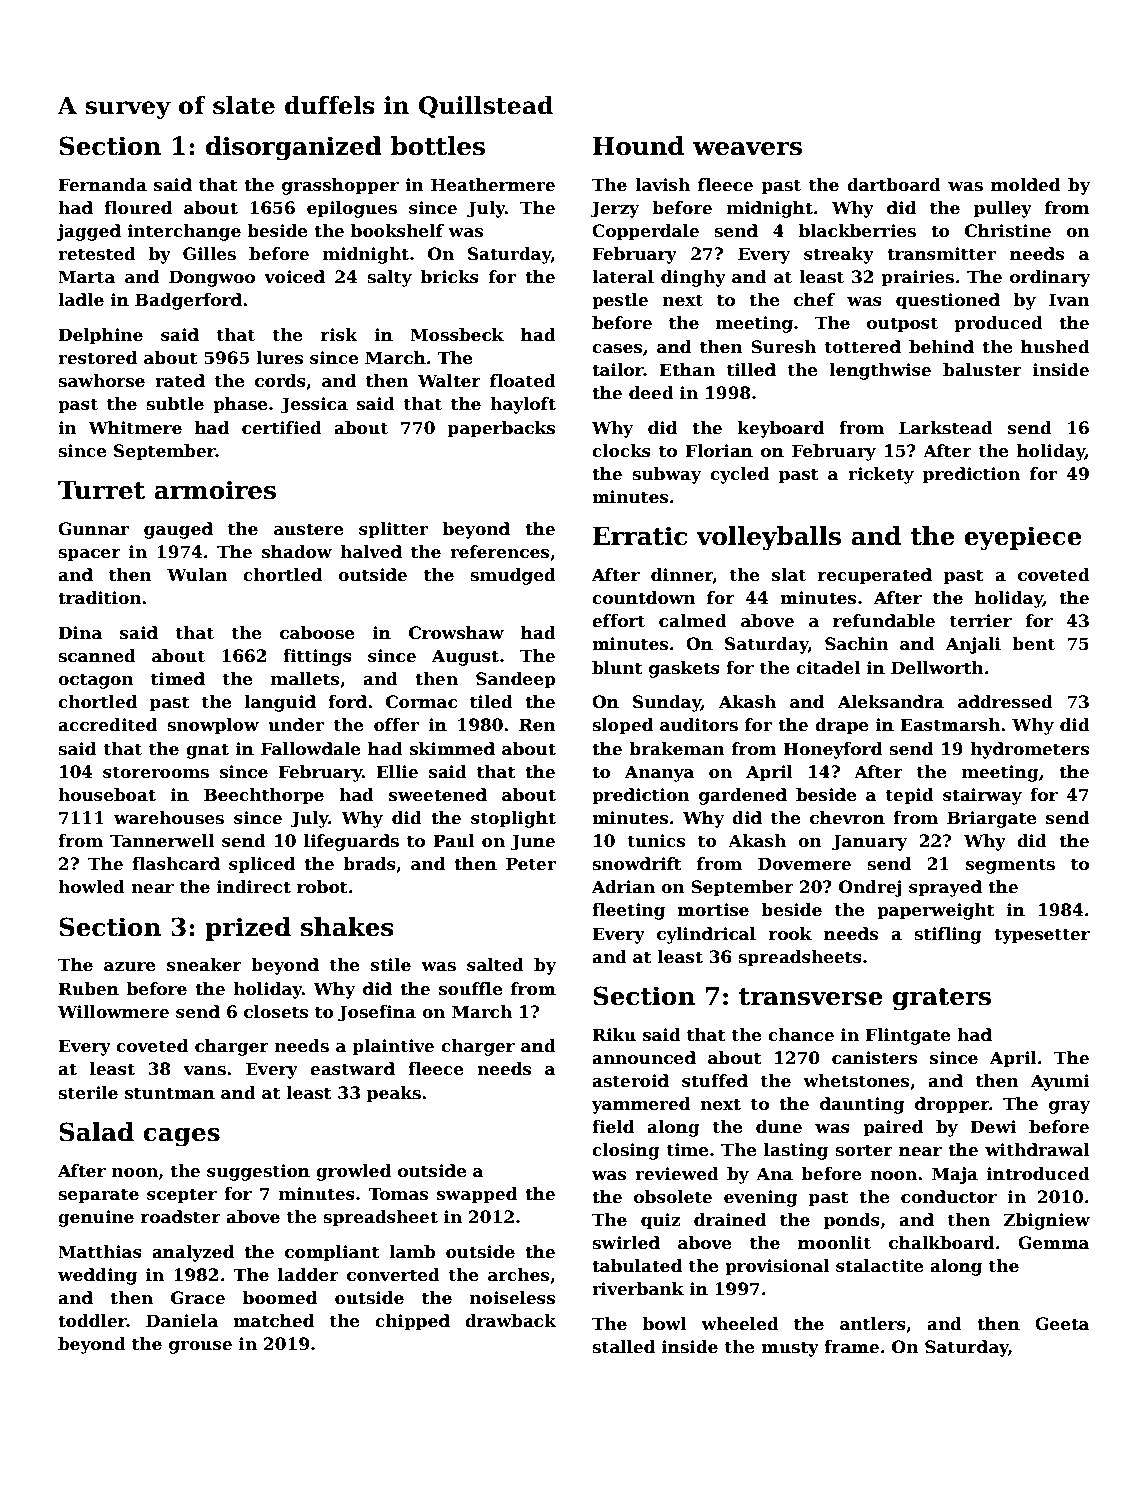 The image size is (1148, 1486). I want to click on calmed, so click(693, 621).
